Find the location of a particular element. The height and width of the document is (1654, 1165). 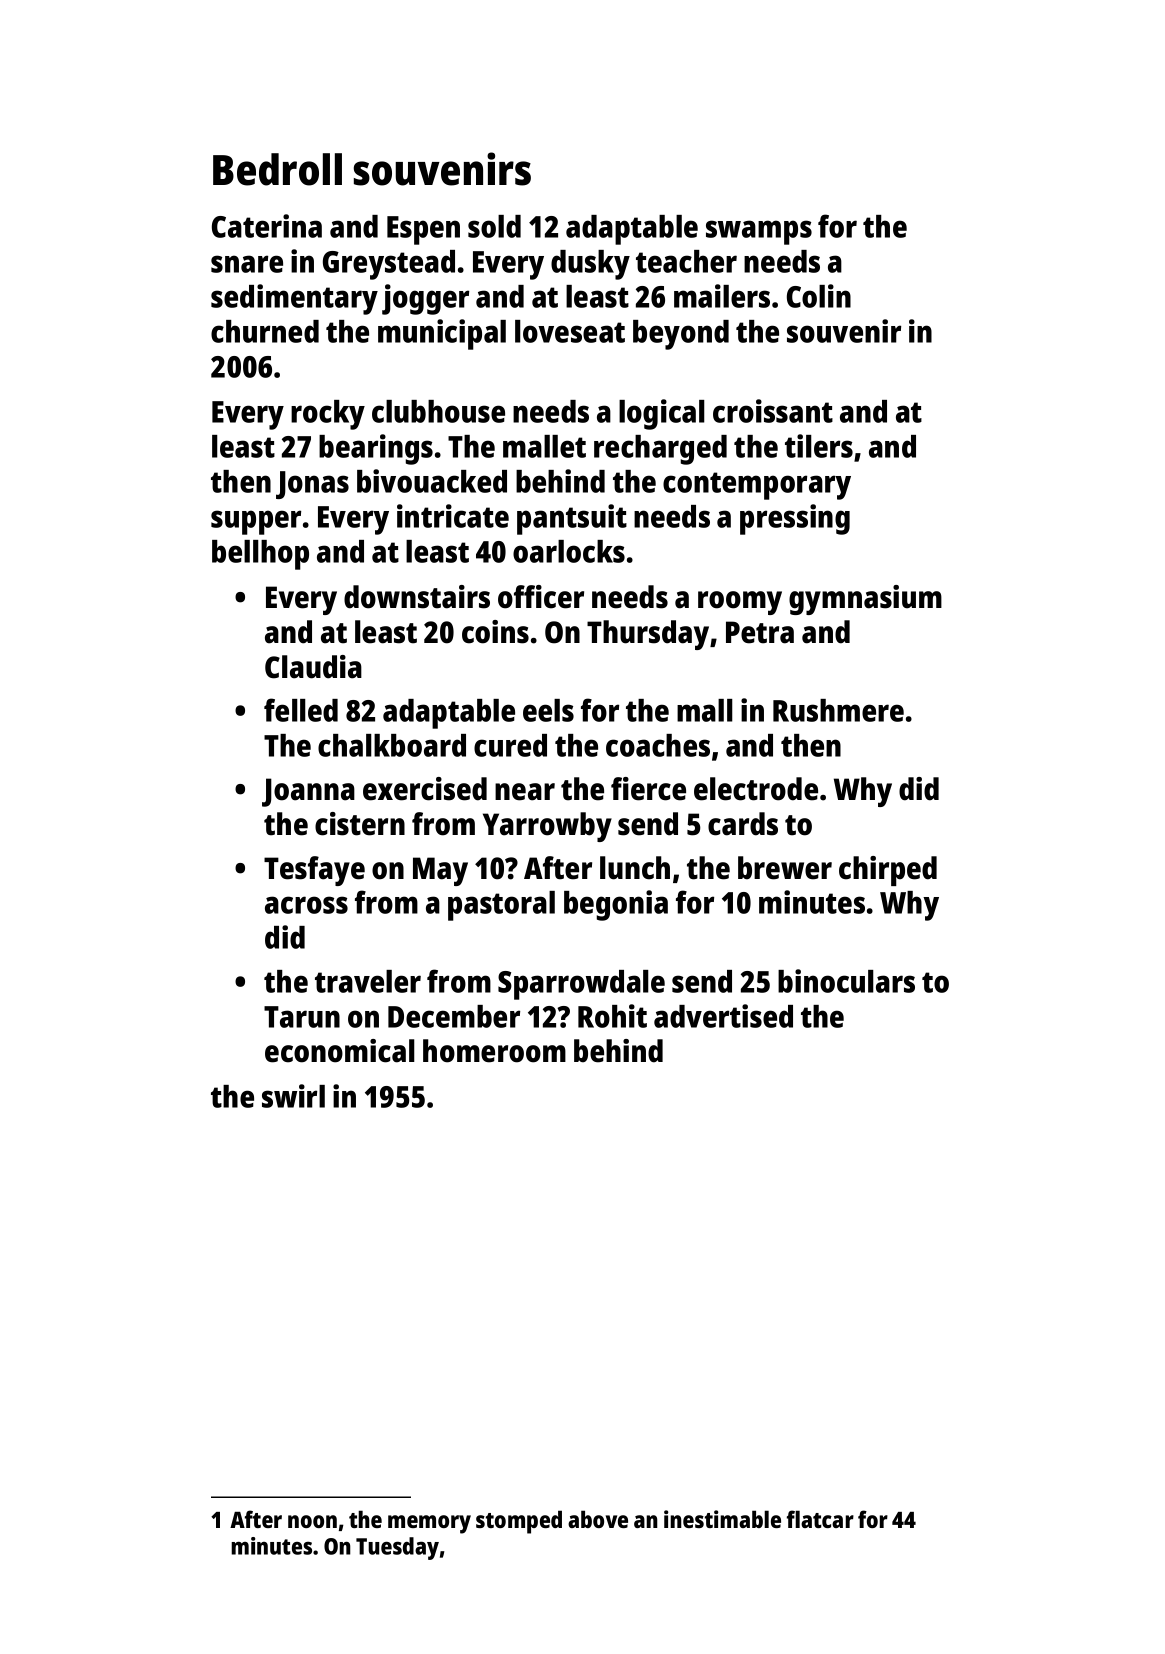

recharged is located at coordinates (660, 450).
